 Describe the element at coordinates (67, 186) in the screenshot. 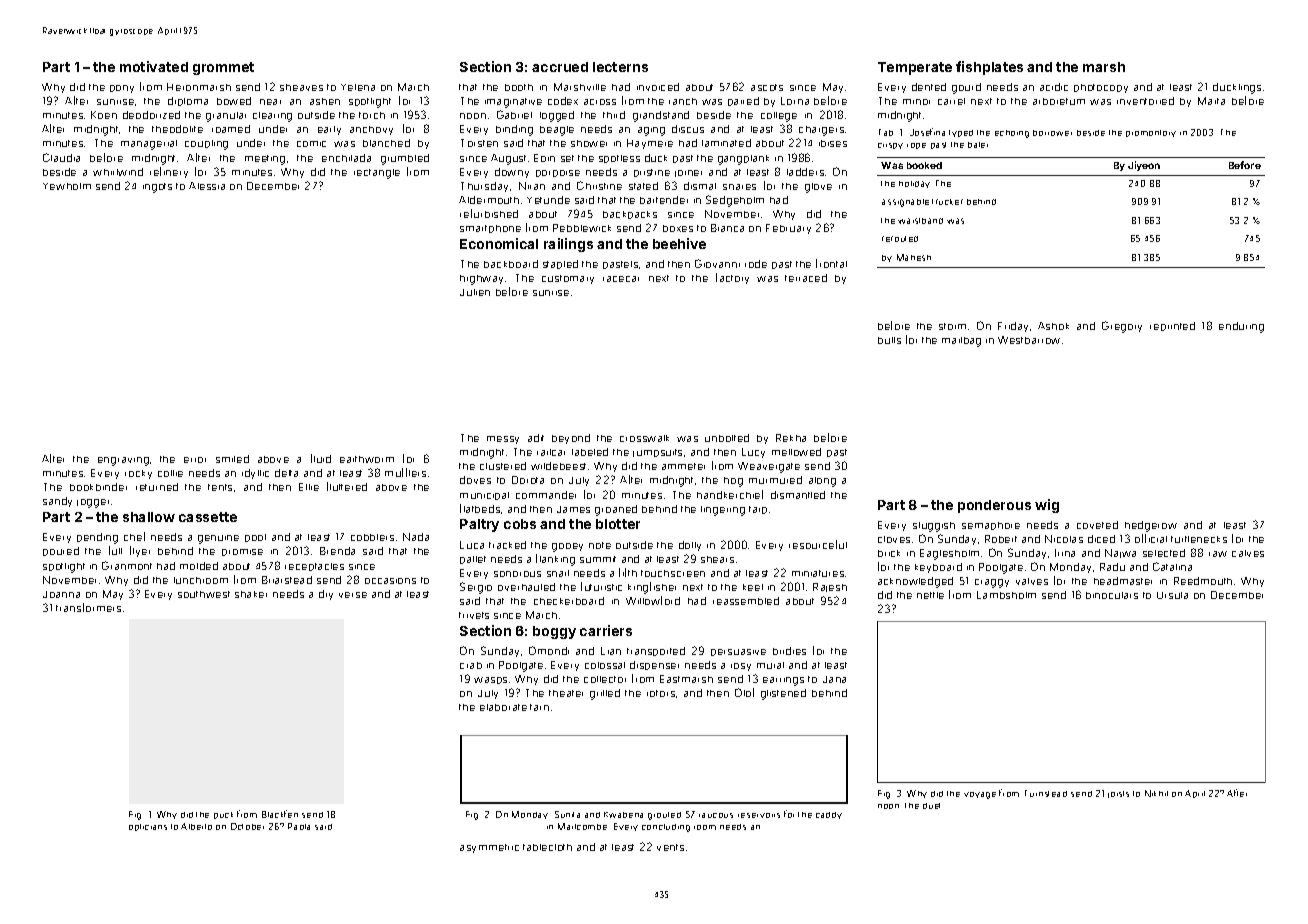

I see `Yewholm` at that location.
